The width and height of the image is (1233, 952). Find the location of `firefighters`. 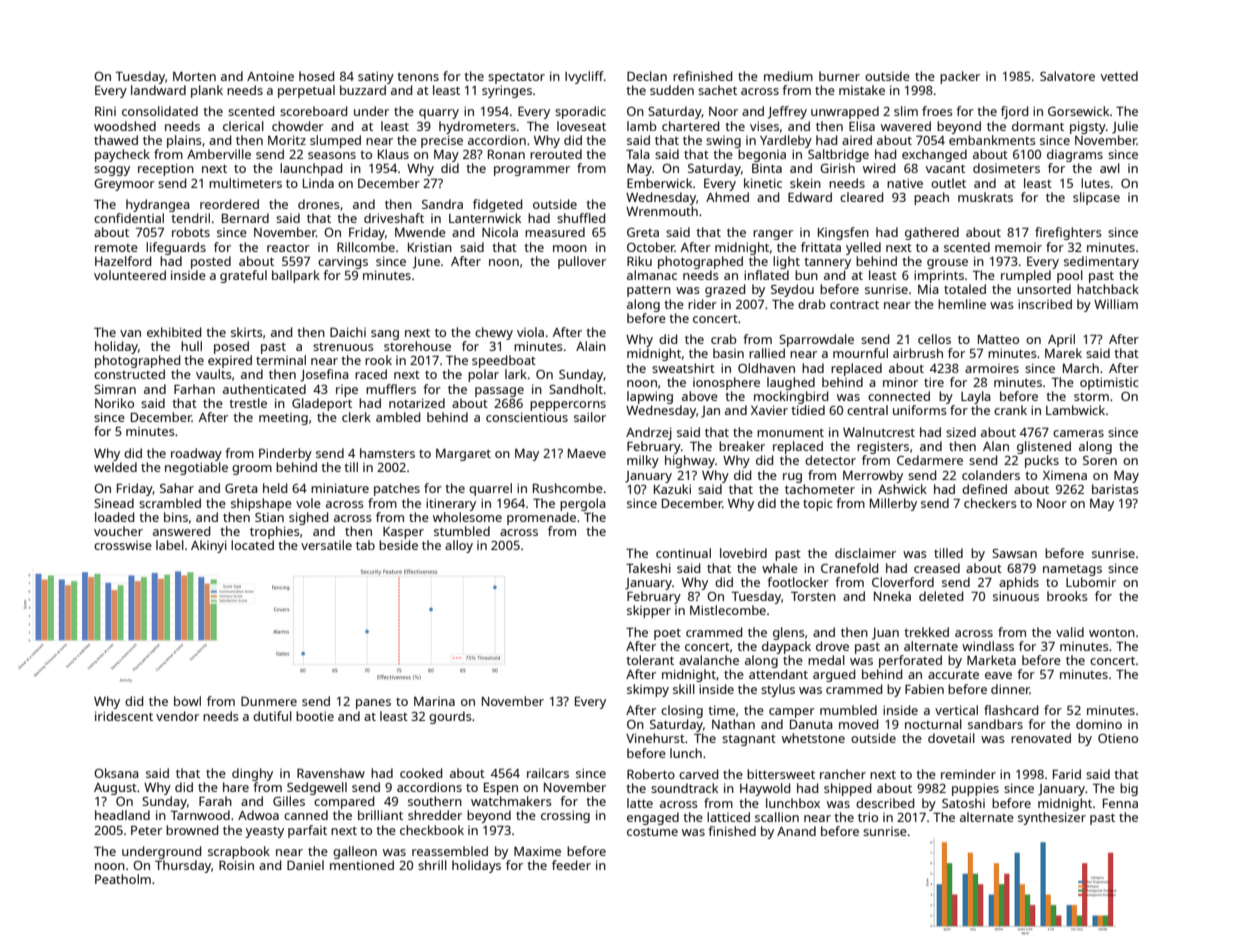

firefighters is located at coordinates (1068, 233).
